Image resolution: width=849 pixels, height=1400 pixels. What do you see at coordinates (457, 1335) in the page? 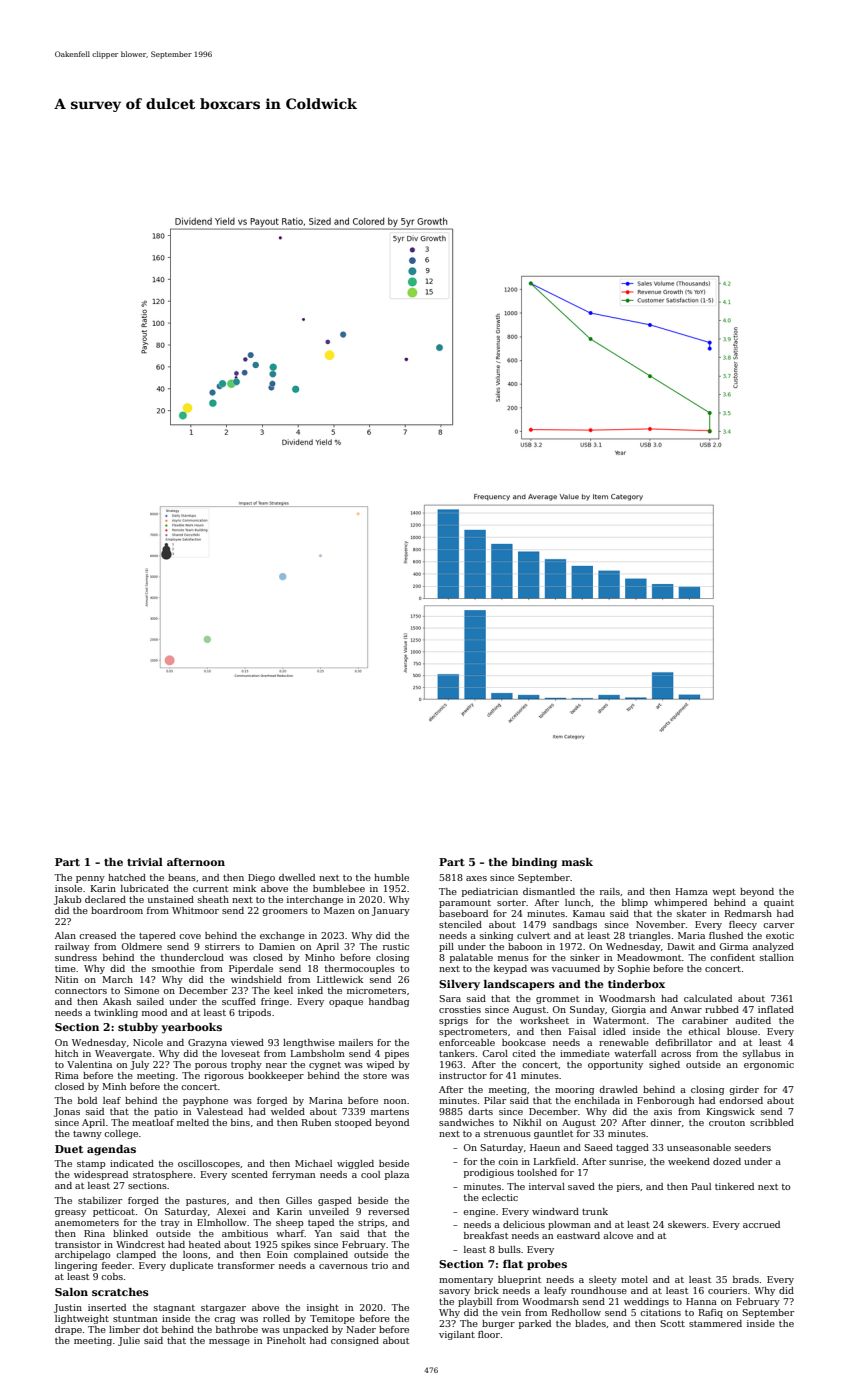
I see `vigilant` at bounding box center [457, 1335].
